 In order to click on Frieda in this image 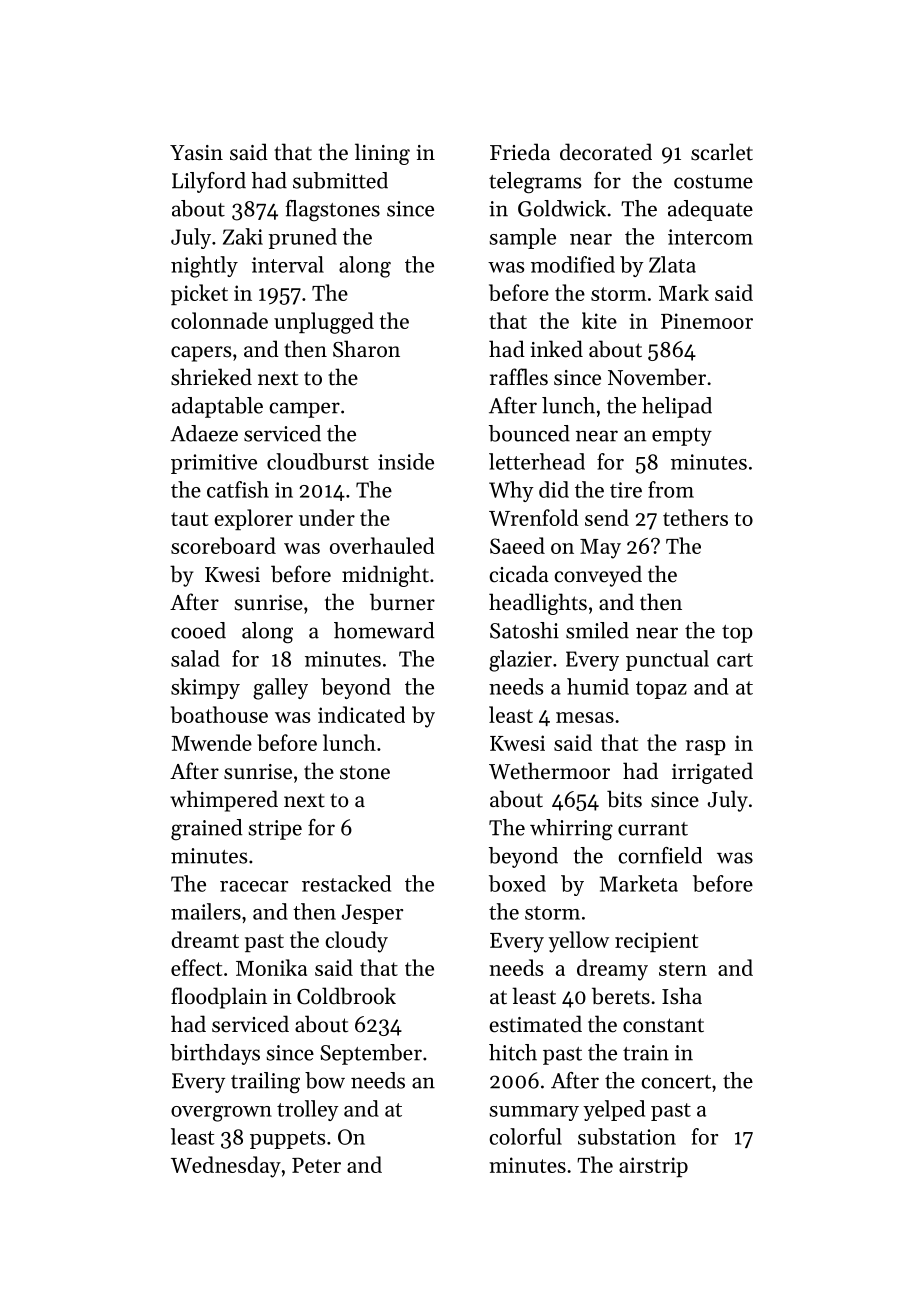, I will do `click(520, 152)`.
